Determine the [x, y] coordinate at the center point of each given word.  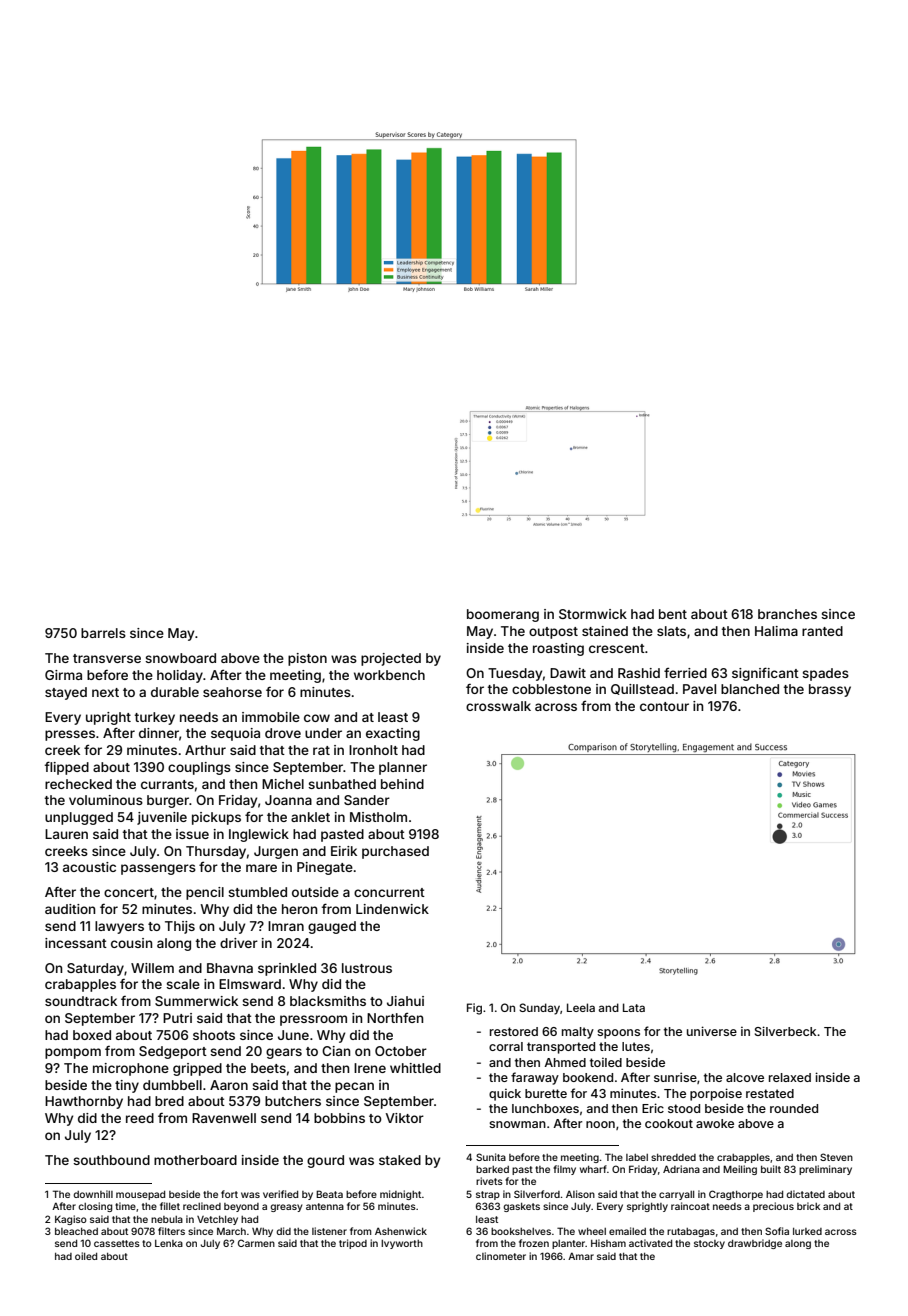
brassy [830, 690]
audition [70, 909]
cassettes [117, 1243]
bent [673, 614]
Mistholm [378, 817]
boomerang [503, 615]
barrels [103, 633]
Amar [581, 1256]
